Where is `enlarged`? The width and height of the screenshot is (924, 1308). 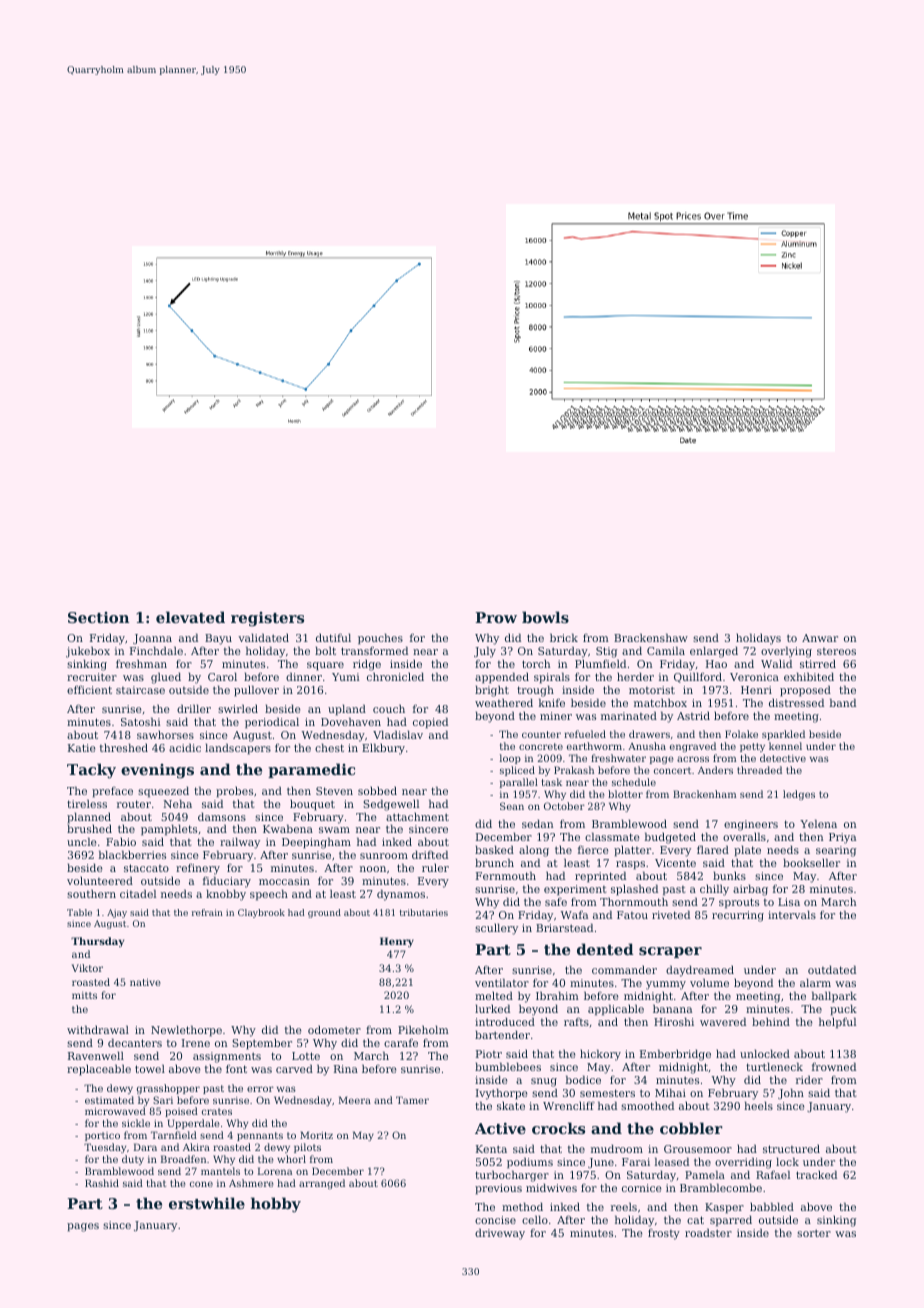
enlarged is located at coordinates (714, 652).
